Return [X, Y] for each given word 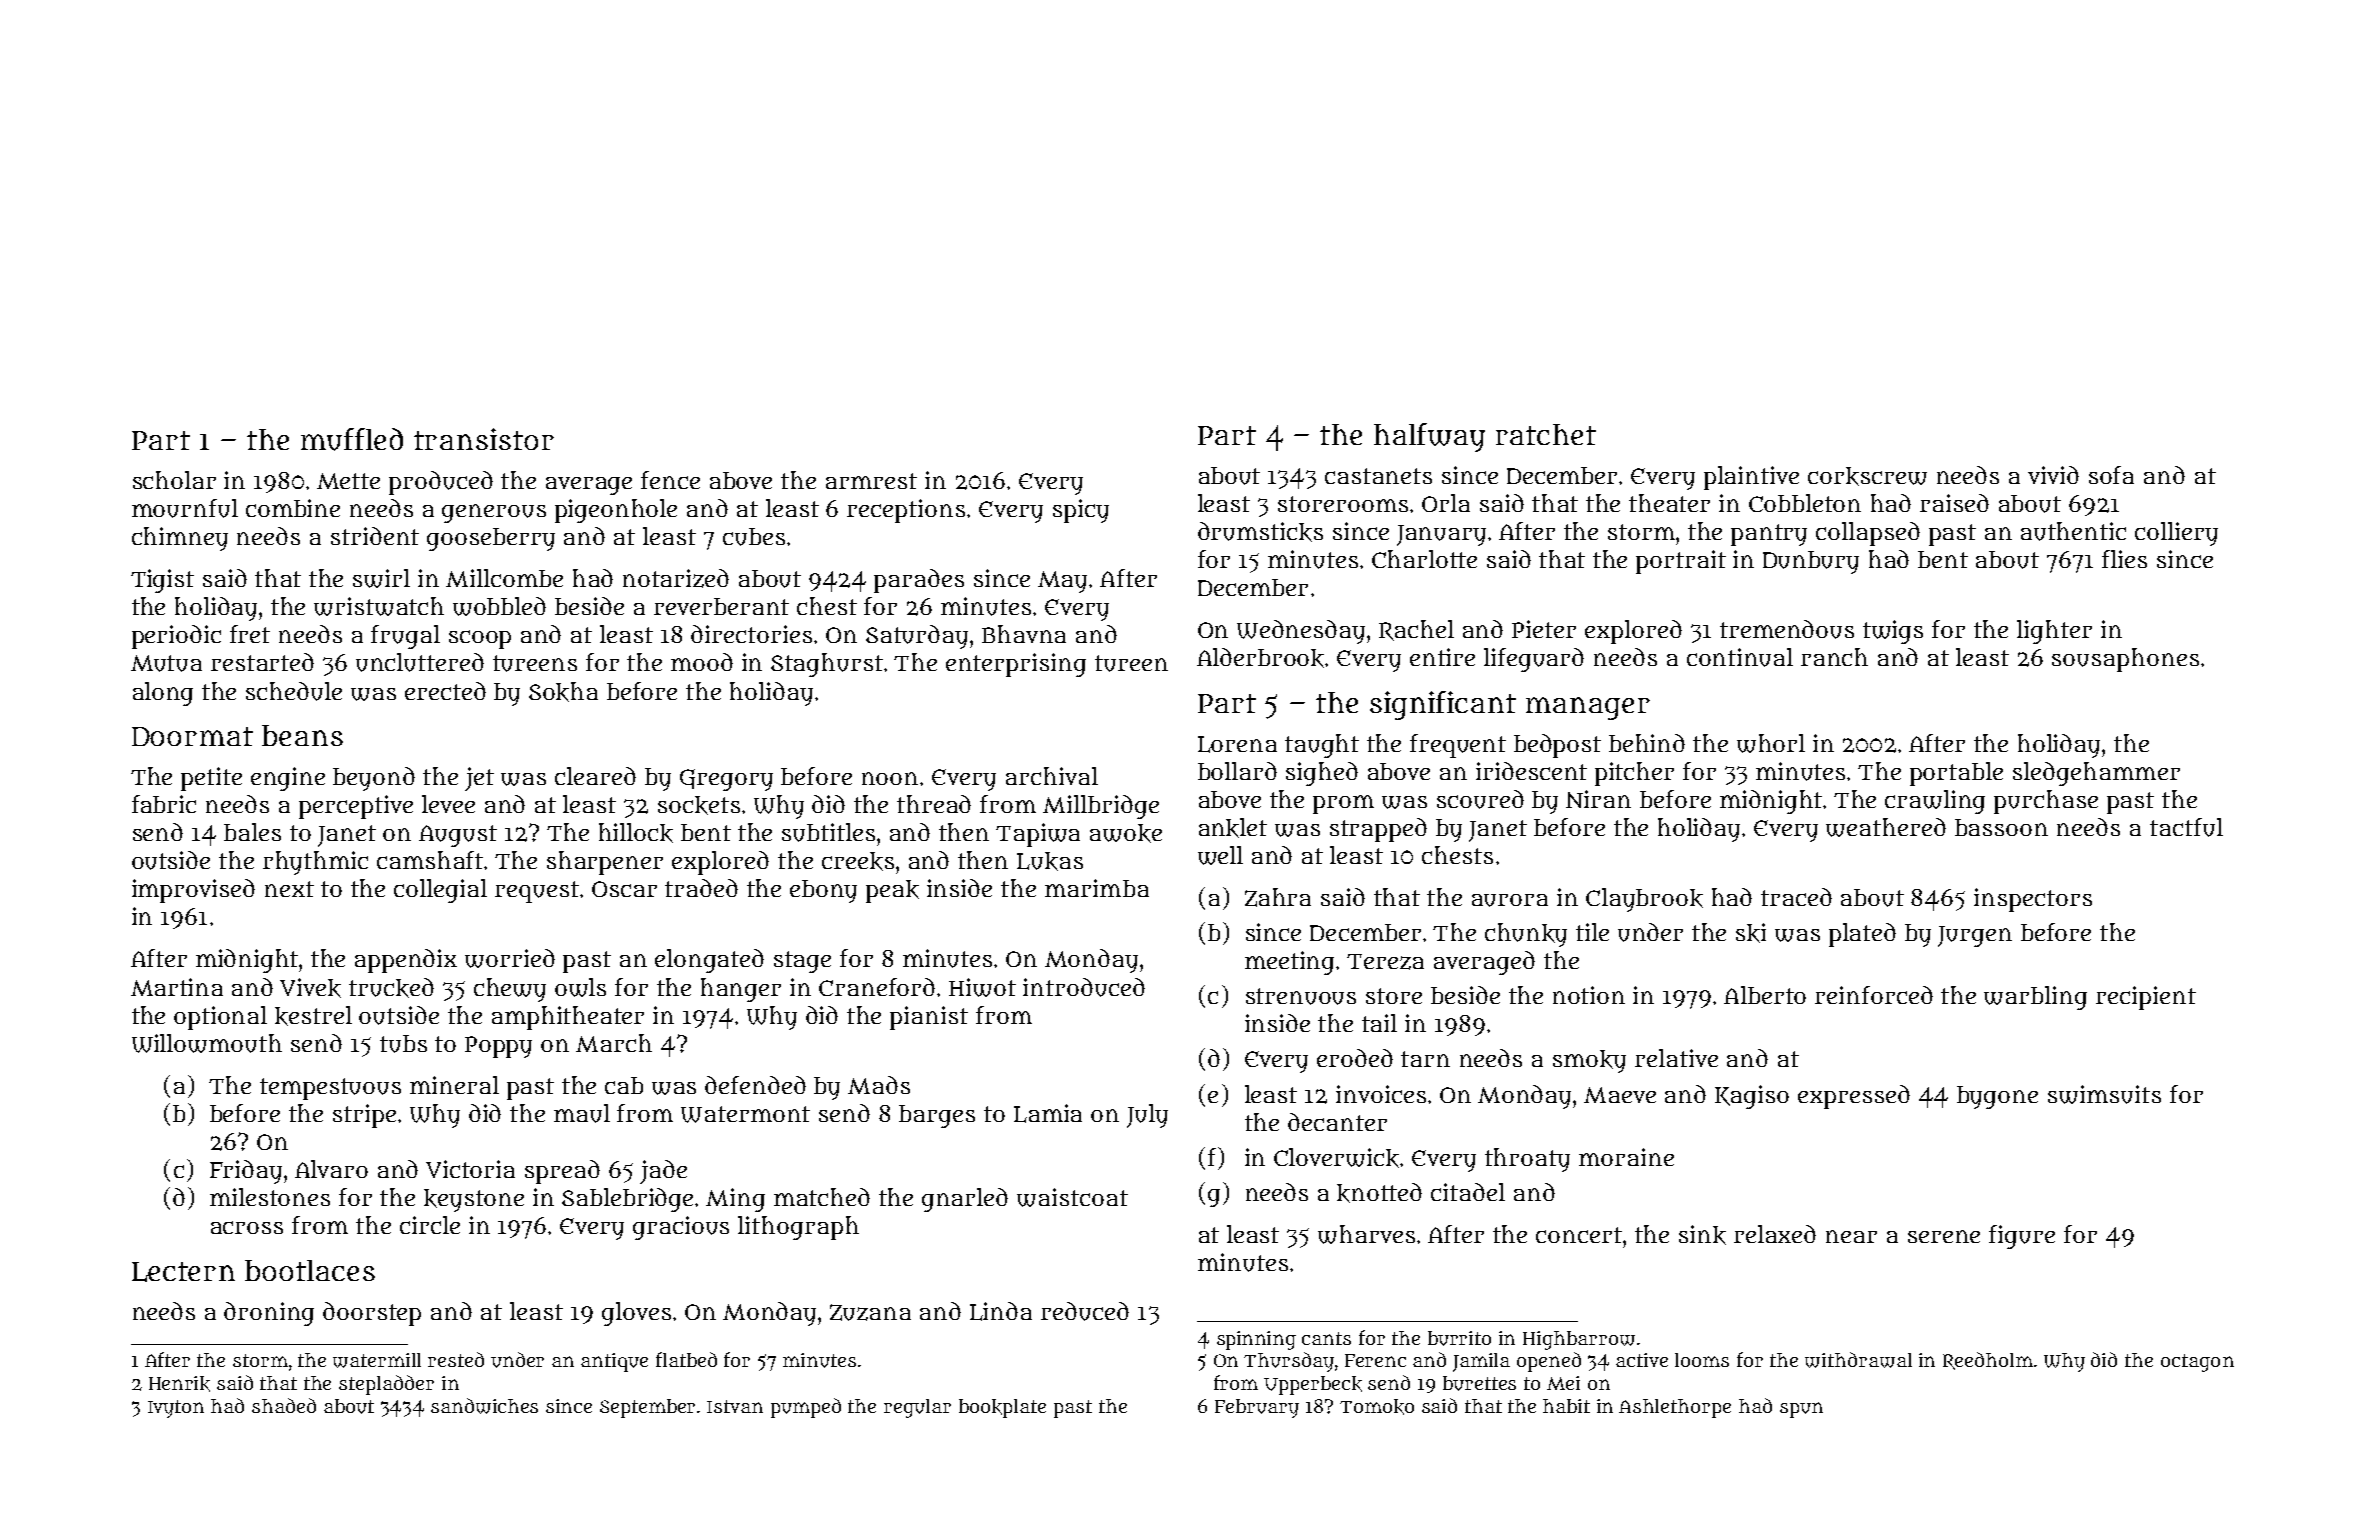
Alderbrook [1261, 658]
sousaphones [2125, 660]
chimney [180, 539]
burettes [1479, 1383]
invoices [1381, 1094]
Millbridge [1101, 807]
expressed [1854, 1097]
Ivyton [176, 1409]
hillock [636, 833]
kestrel [313, 1016]
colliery [2176, 534]
